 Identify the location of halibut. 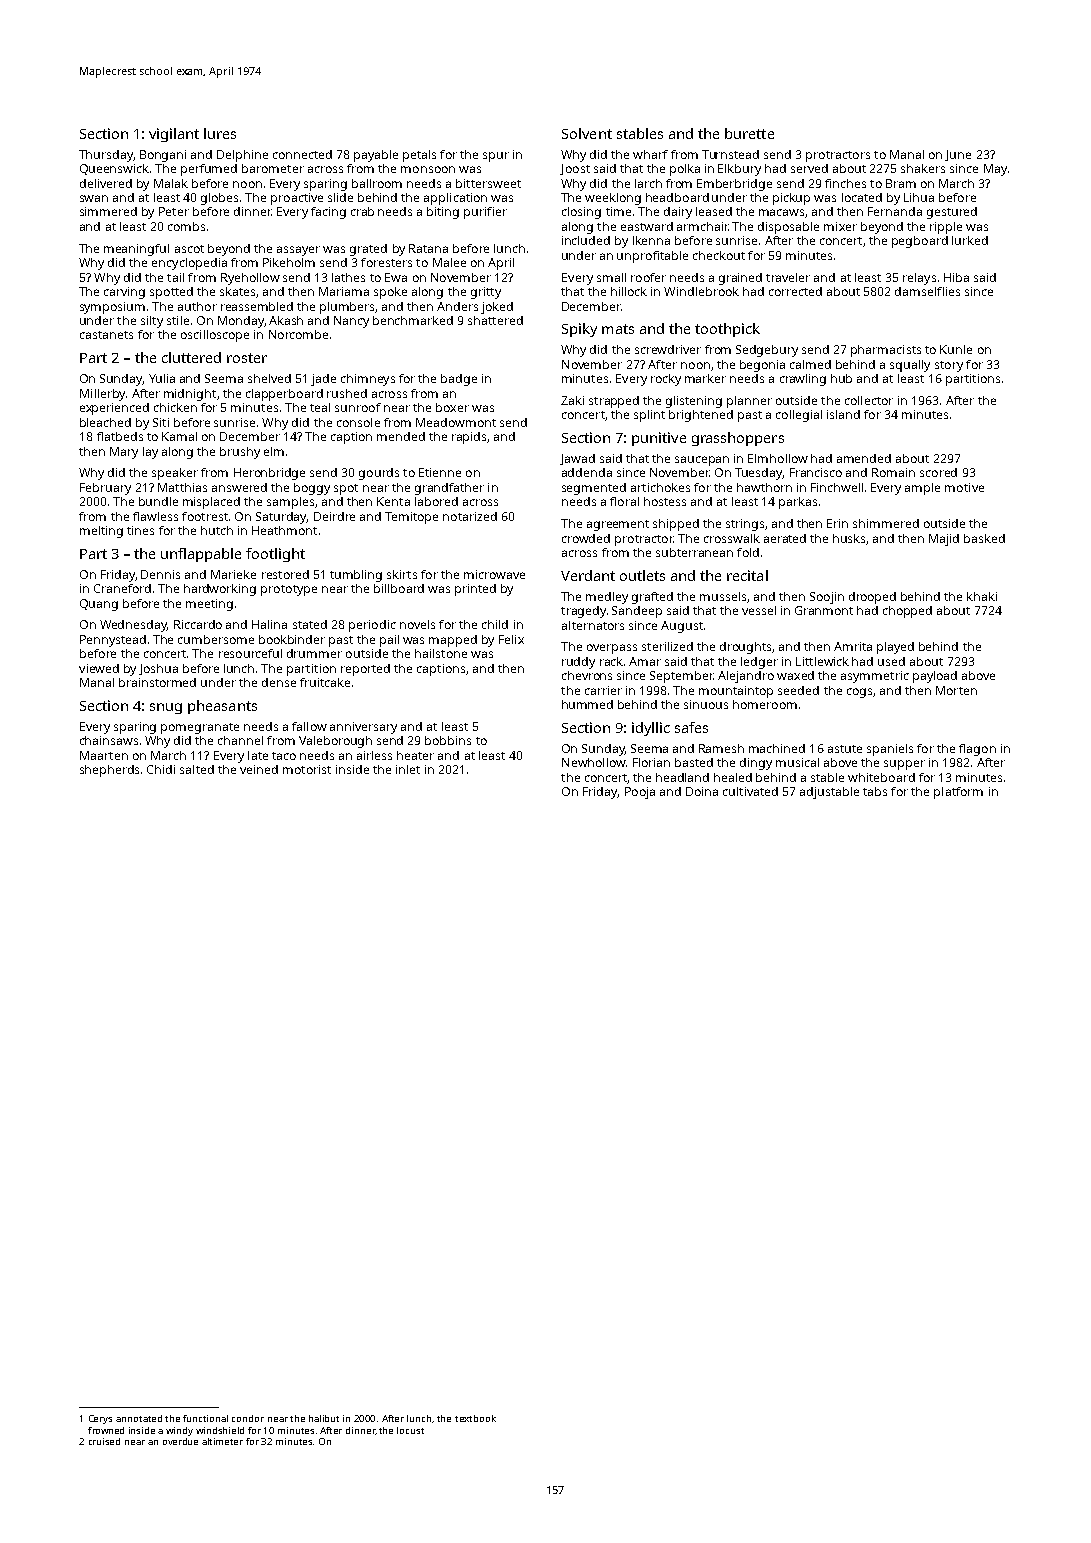
(324, 1418).
